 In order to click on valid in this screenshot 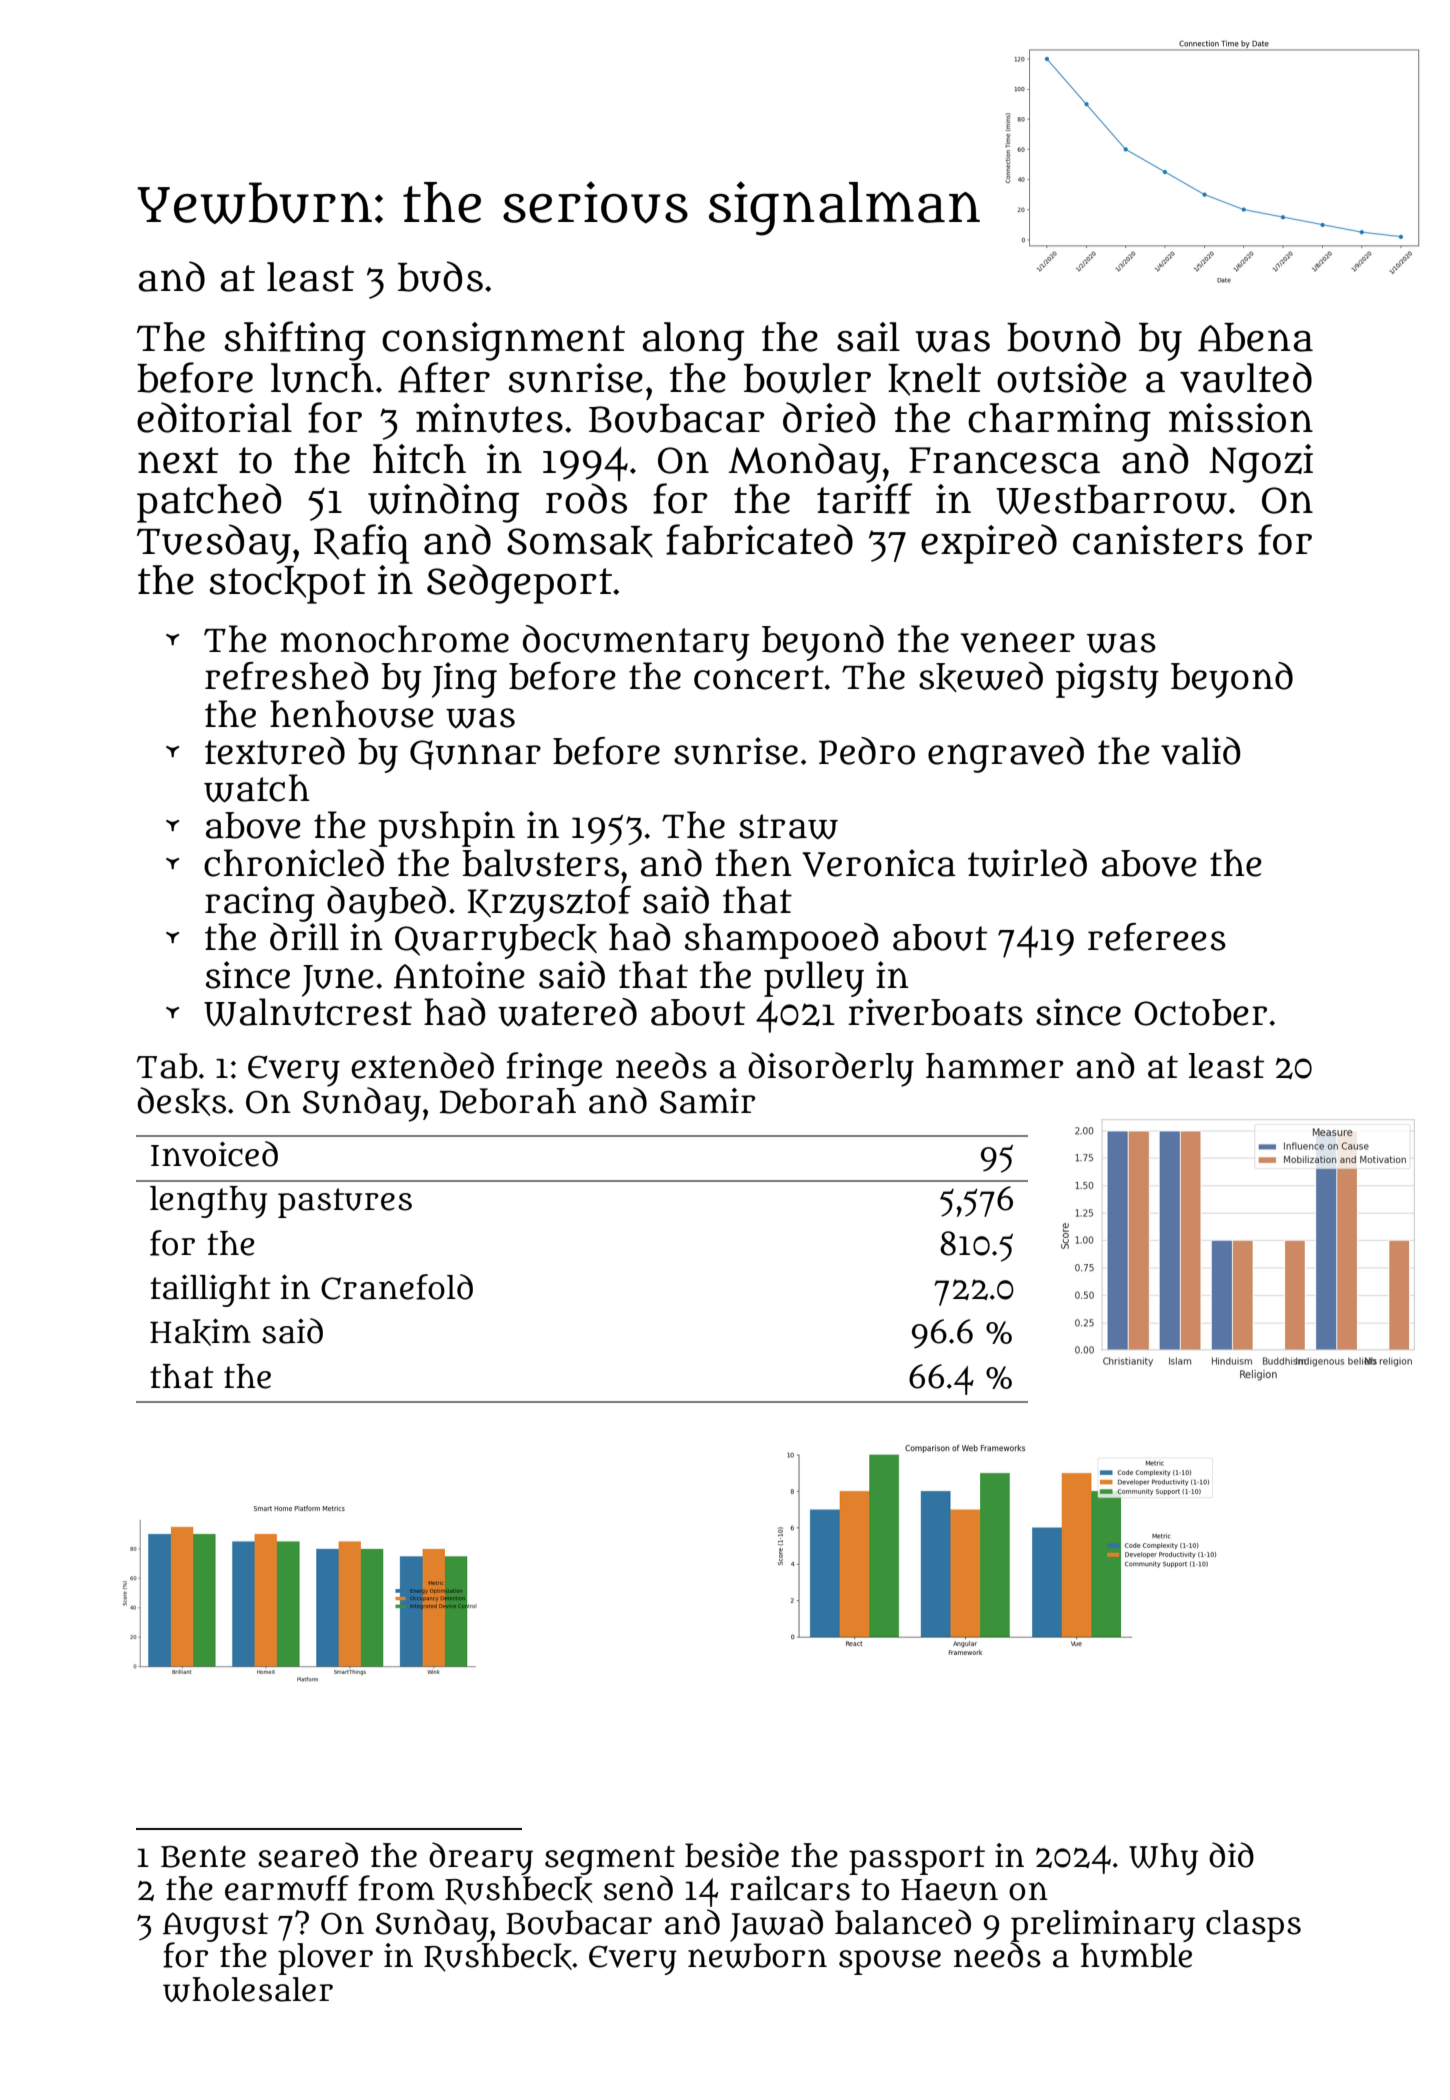, I will do `click(1201, 751)`.
